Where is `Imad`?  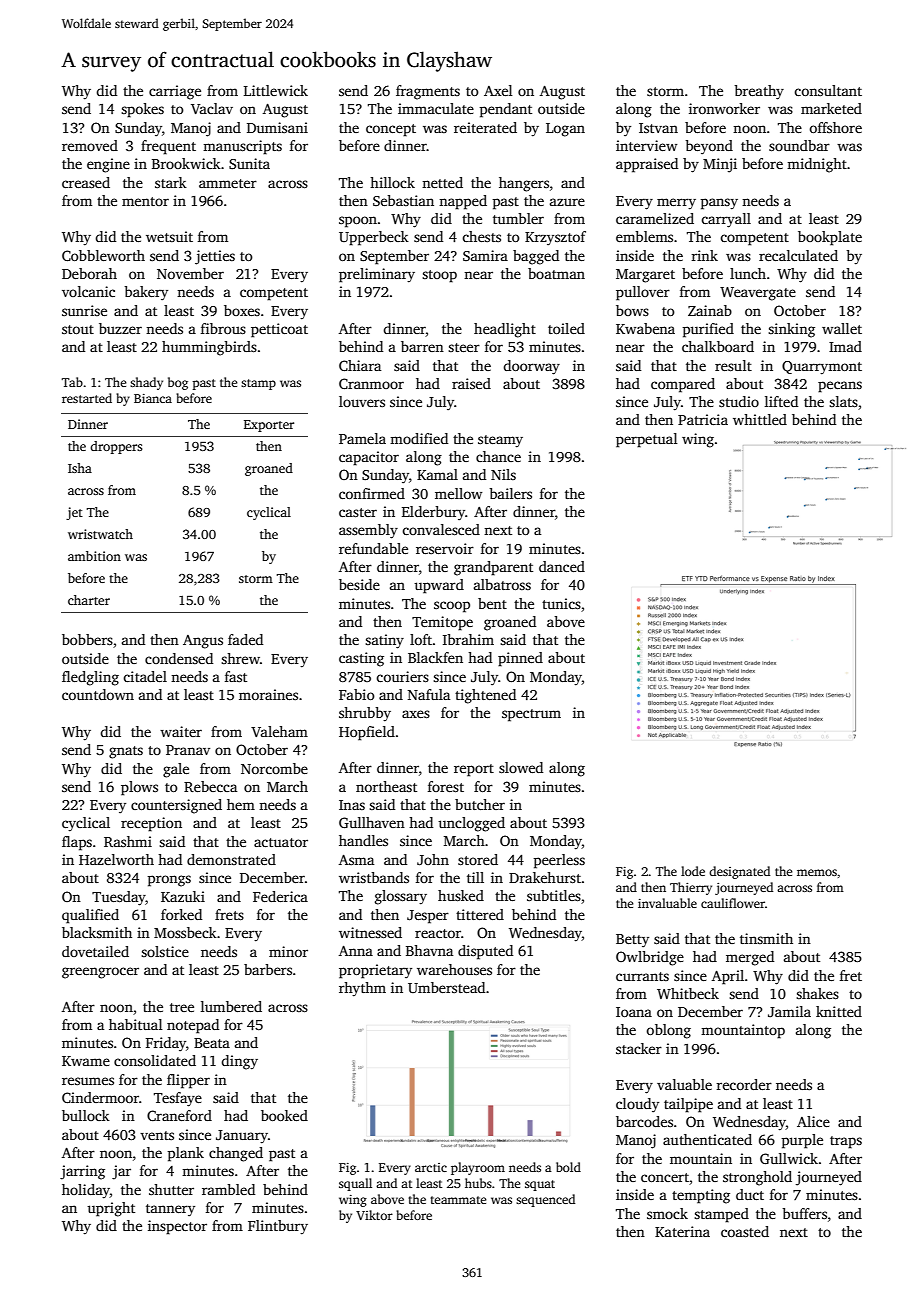 Imad is located at coordinates (845, 346).
